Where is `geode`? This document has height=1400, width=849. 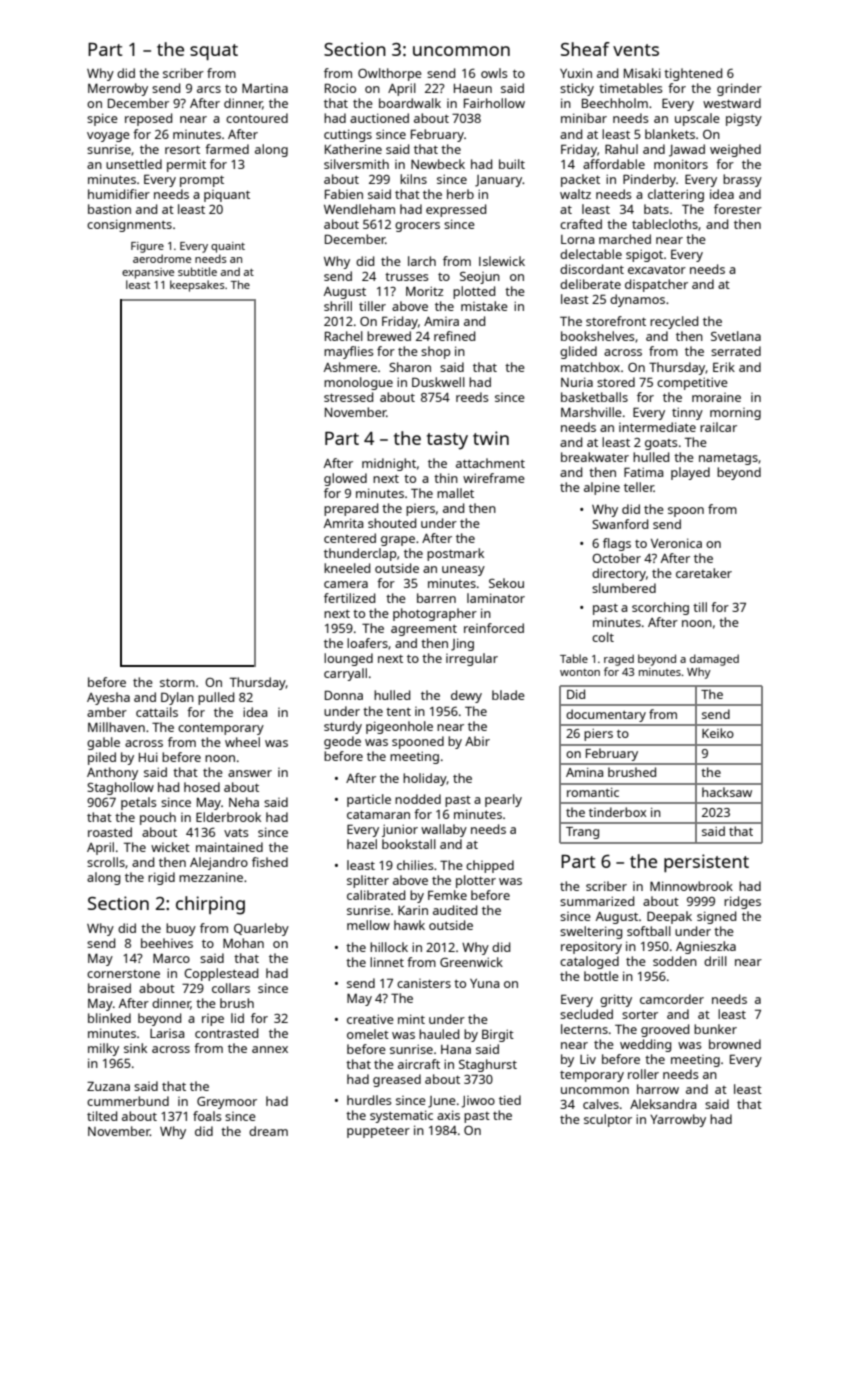 geode is located at coordinates (342, 742).
